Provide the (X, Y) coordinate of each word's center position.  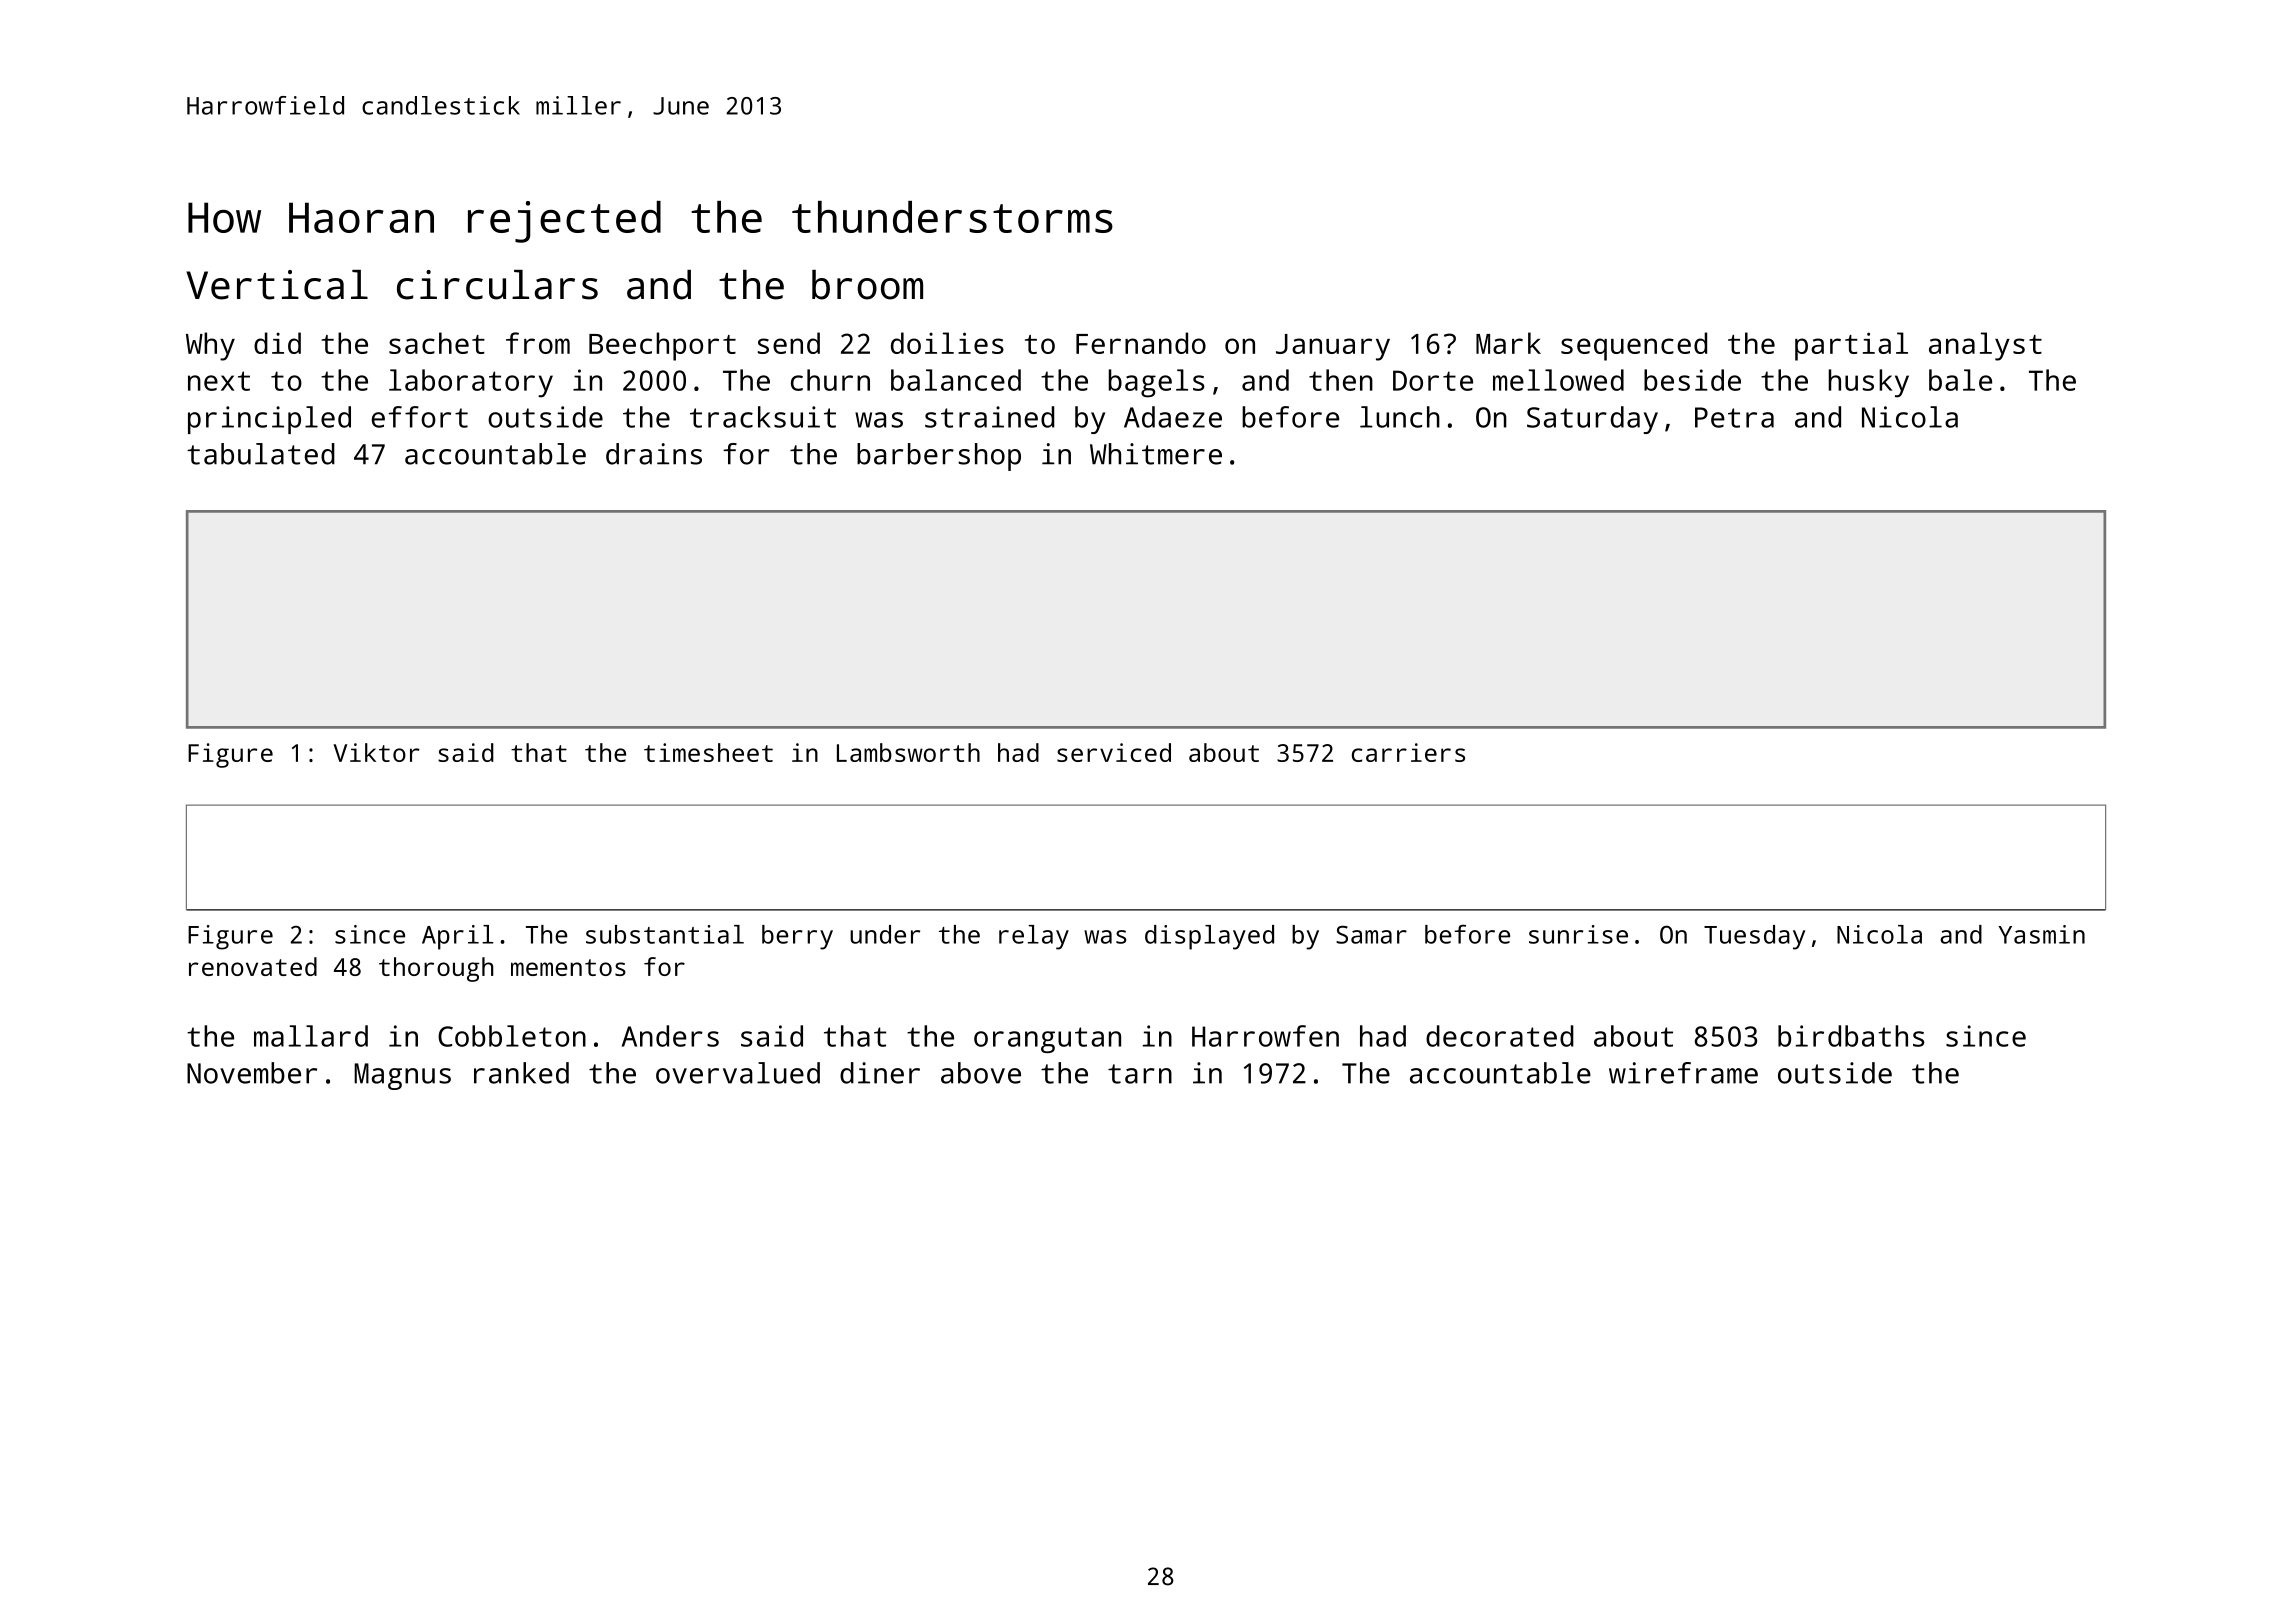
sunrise (1578, 934)
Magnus (402, 1076)
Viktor (376, 752)
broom (867, 285)
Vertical (277, 285)
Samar (1371, 934)
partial (1851, 346)
